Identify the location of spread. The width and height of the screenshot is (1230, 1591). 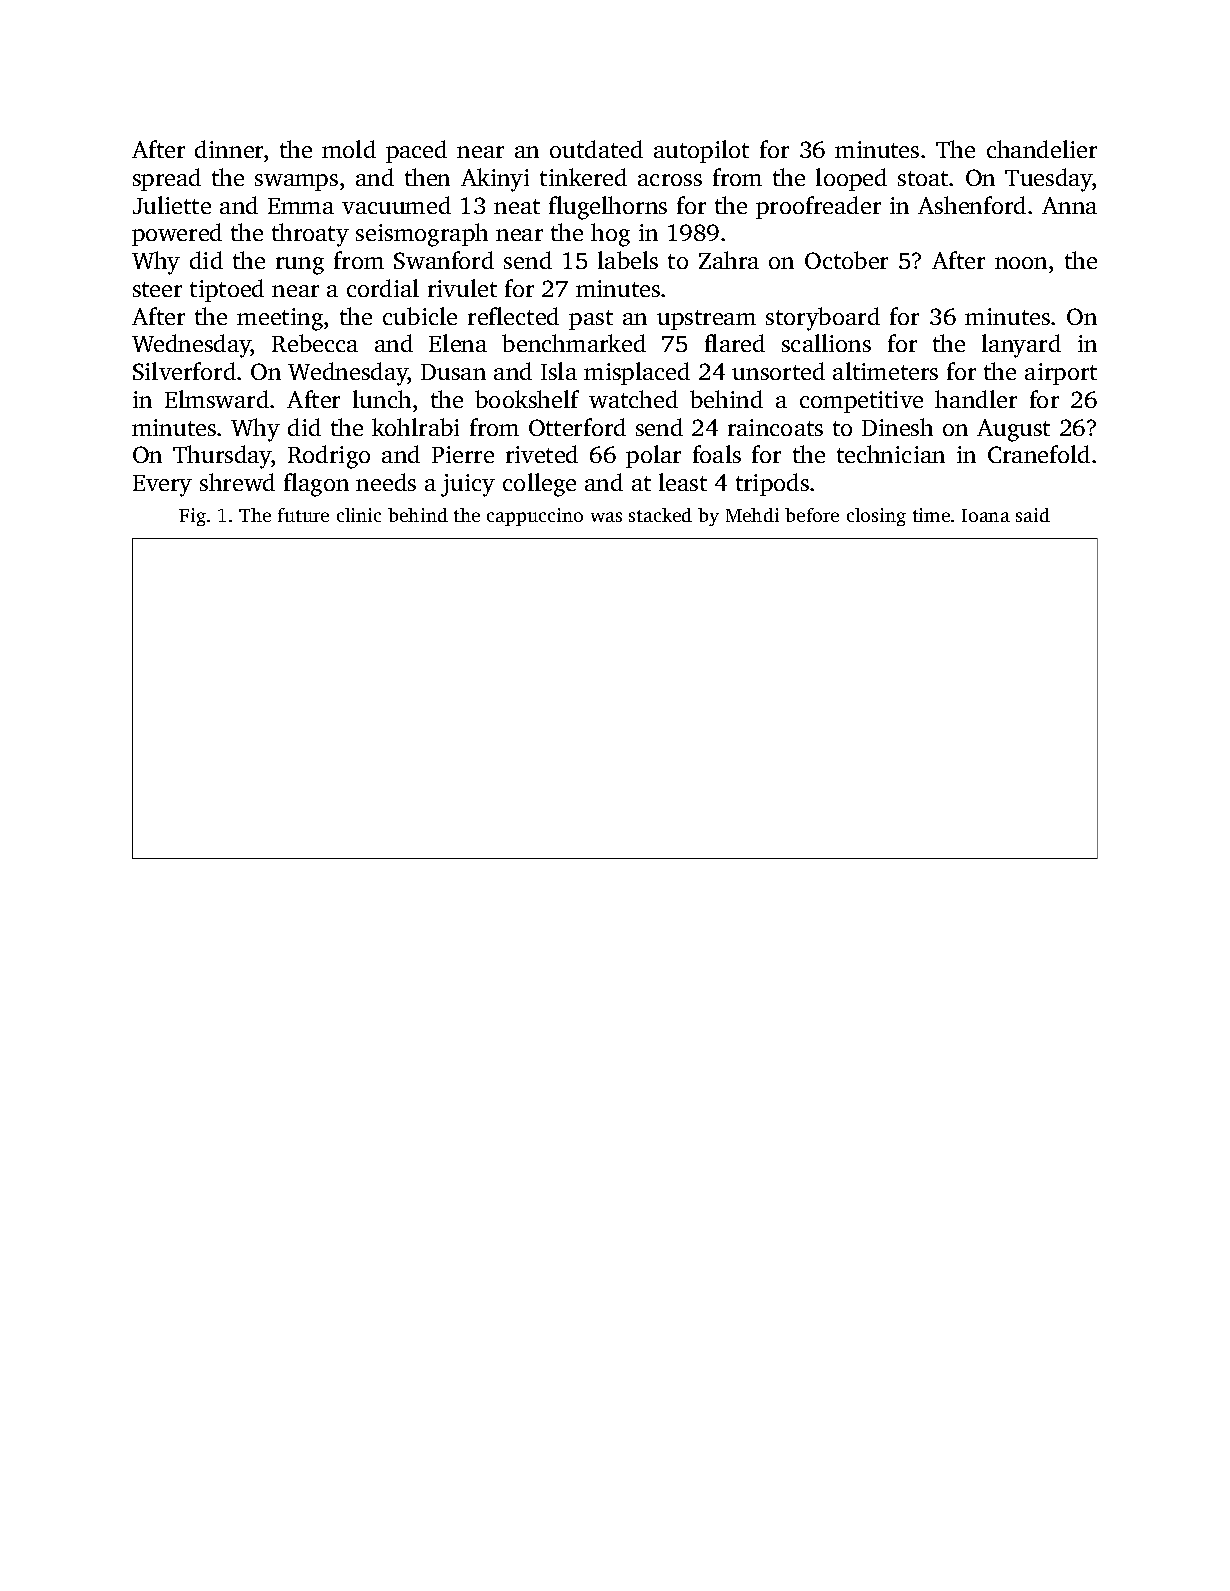
(167, 179).
